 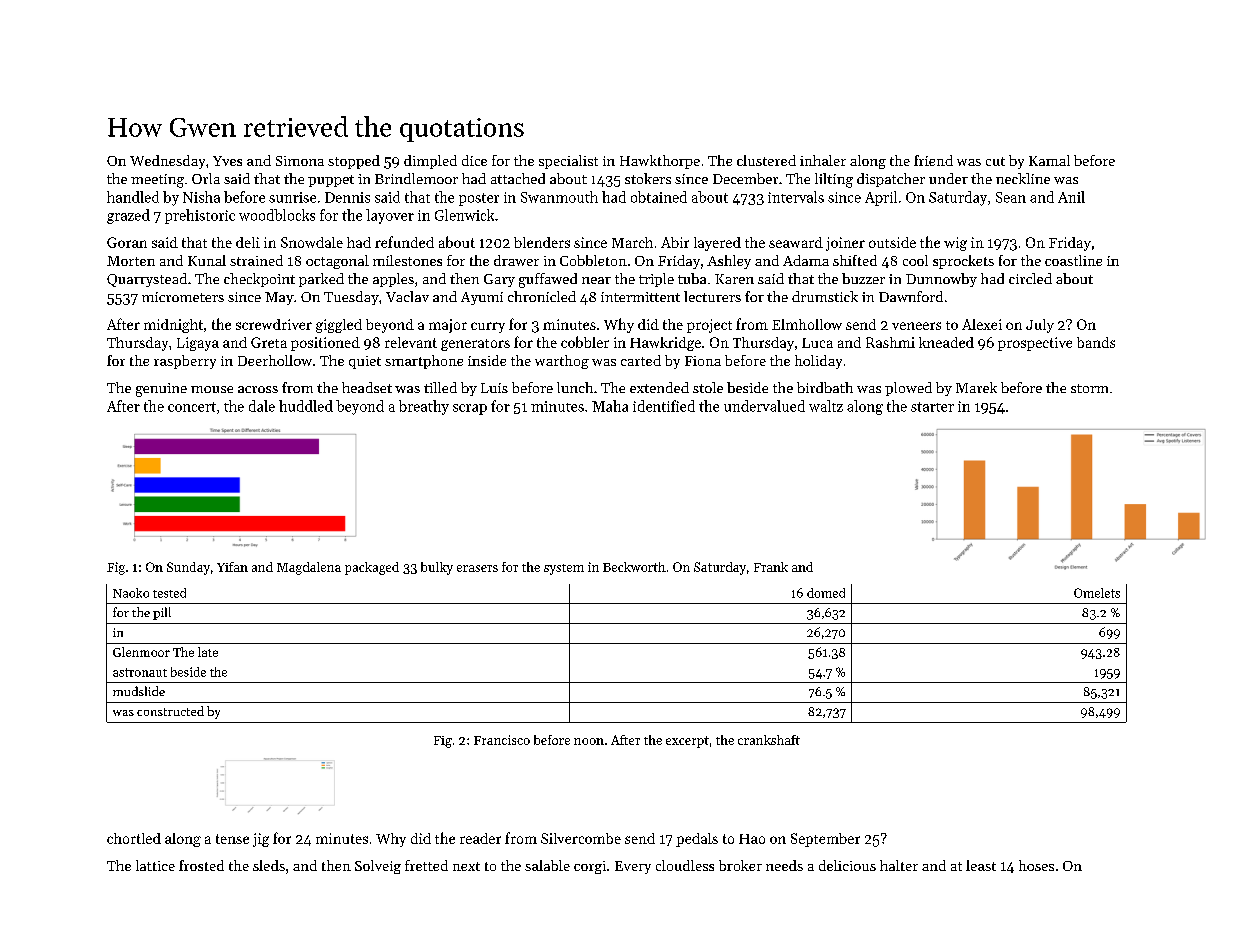 What do you see at coordinates (963, 262) in the screenshot?
I see `sprockets` at bounding box center [963, 262].
